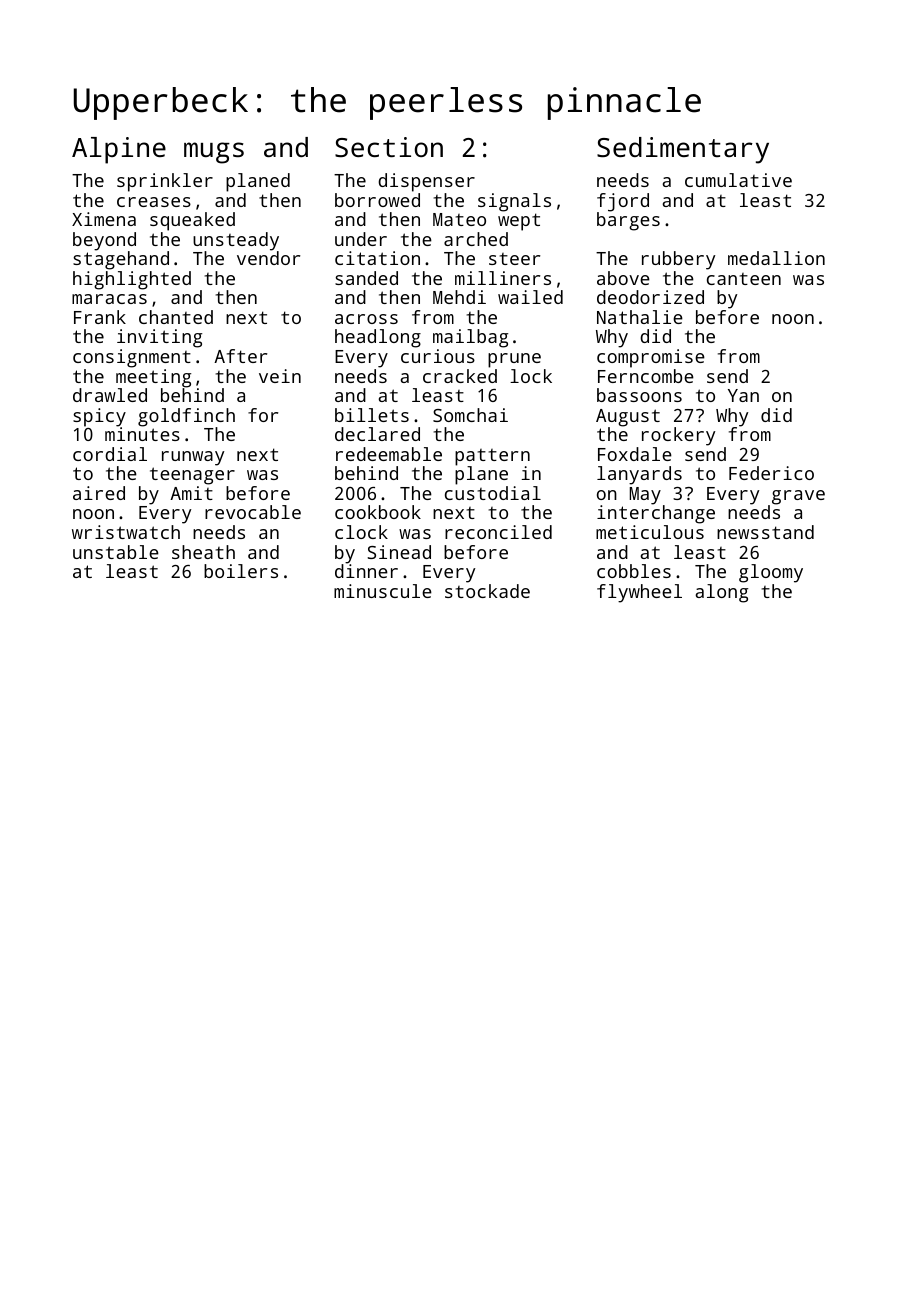 The height and width of the screenshot is (1316, 908). I want to click on Sedimentary, so click(683, 150).
